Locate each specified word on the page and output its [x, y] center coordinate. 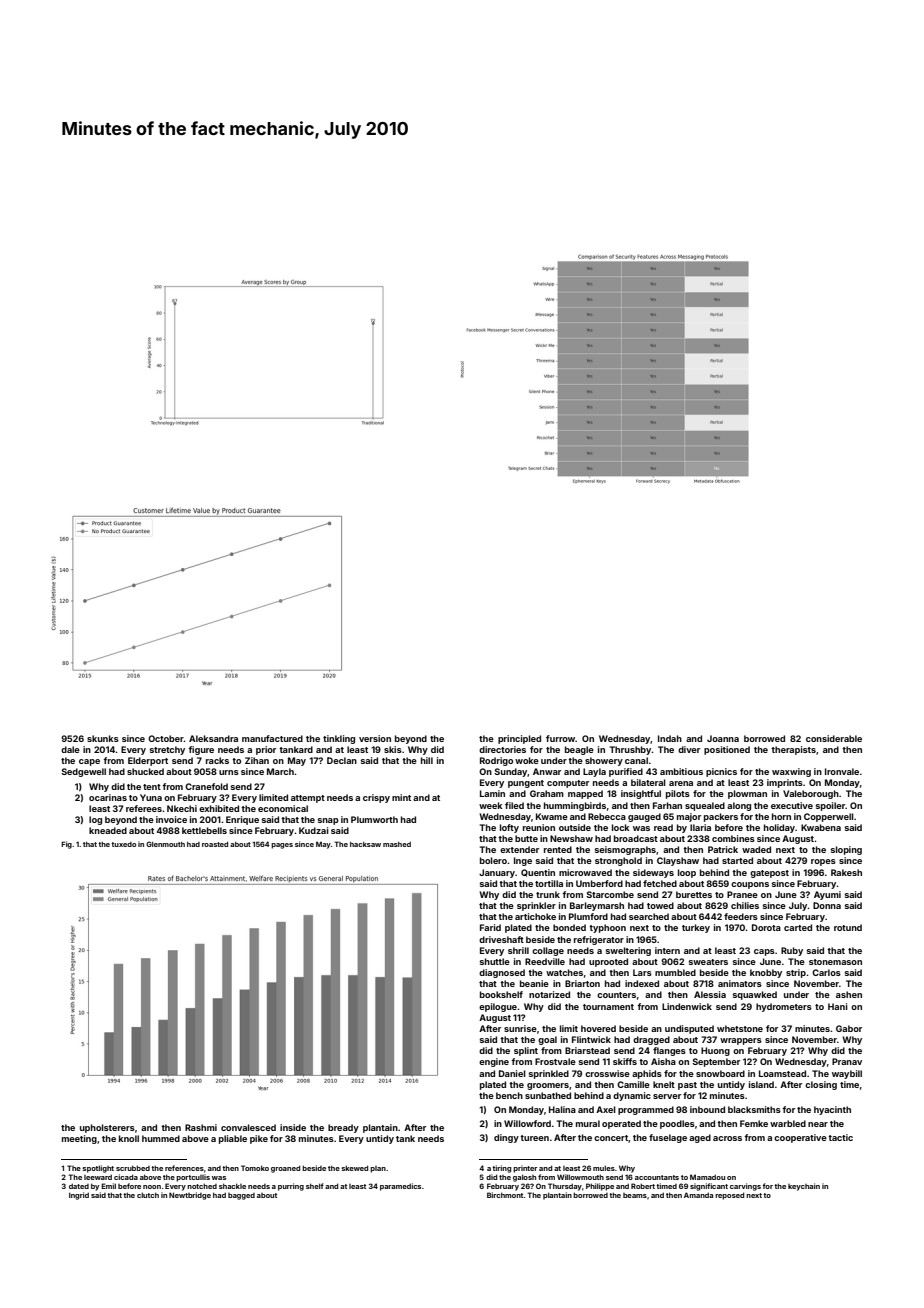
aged [700, 1138]
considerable [834, 738]
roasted [215, 844]
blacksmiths [754, 1109]
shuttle [495, 961]
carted [798, 927]
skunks [103, 738]
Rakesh [846, 872]
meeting [79, 1139]
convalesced [248, 1127]
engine [494, 1062]
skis [393, 749]
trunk [548, 894]
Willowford [527, 1123]
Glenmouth [165, 844]
